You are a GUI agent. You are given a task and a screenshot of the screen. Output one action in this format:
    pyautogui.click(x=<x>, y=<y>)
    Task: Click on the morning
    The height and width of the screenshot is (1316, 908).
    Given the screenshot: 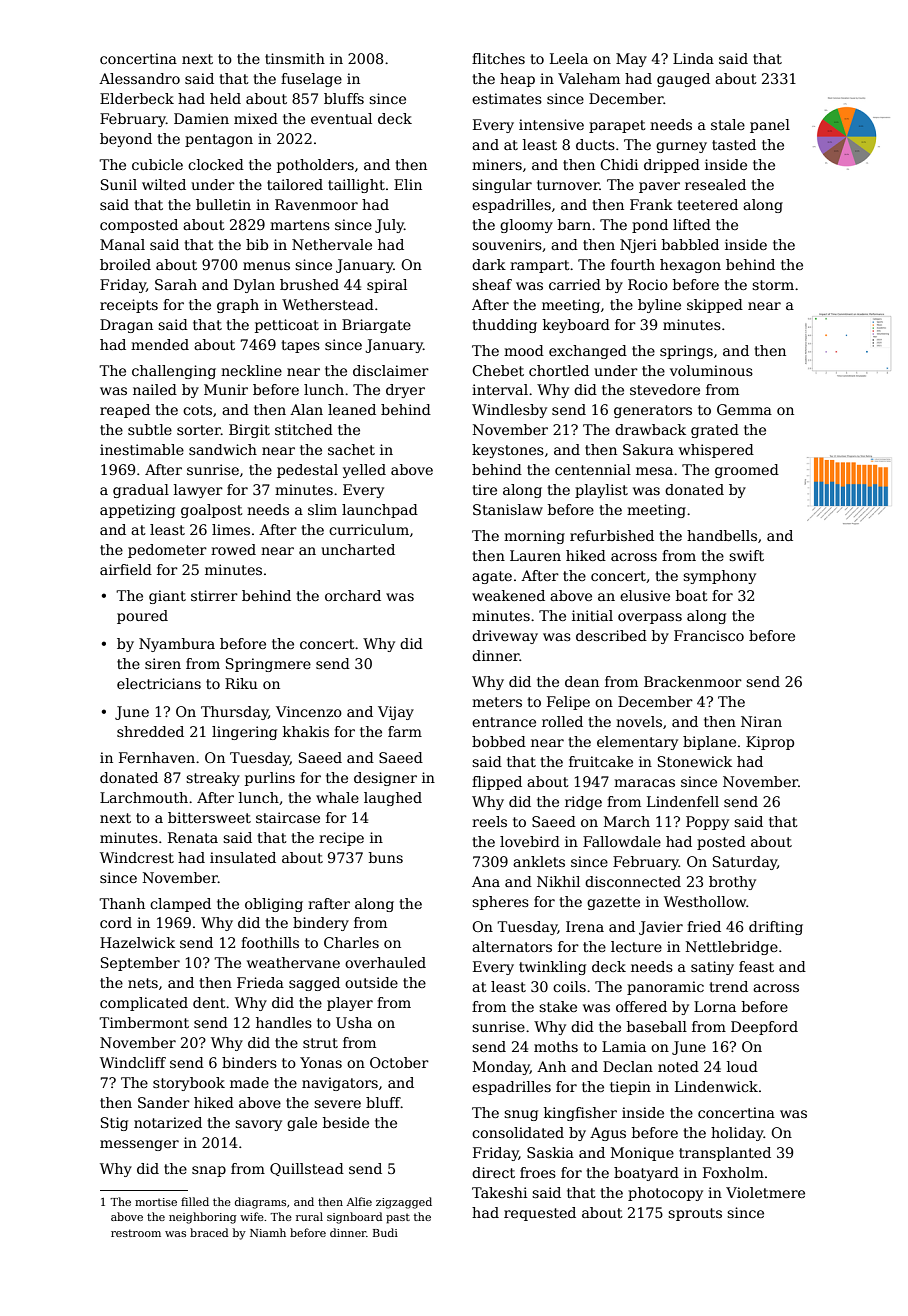 What is the action you would take?
    pyautogui.click(x=534, y=537)
